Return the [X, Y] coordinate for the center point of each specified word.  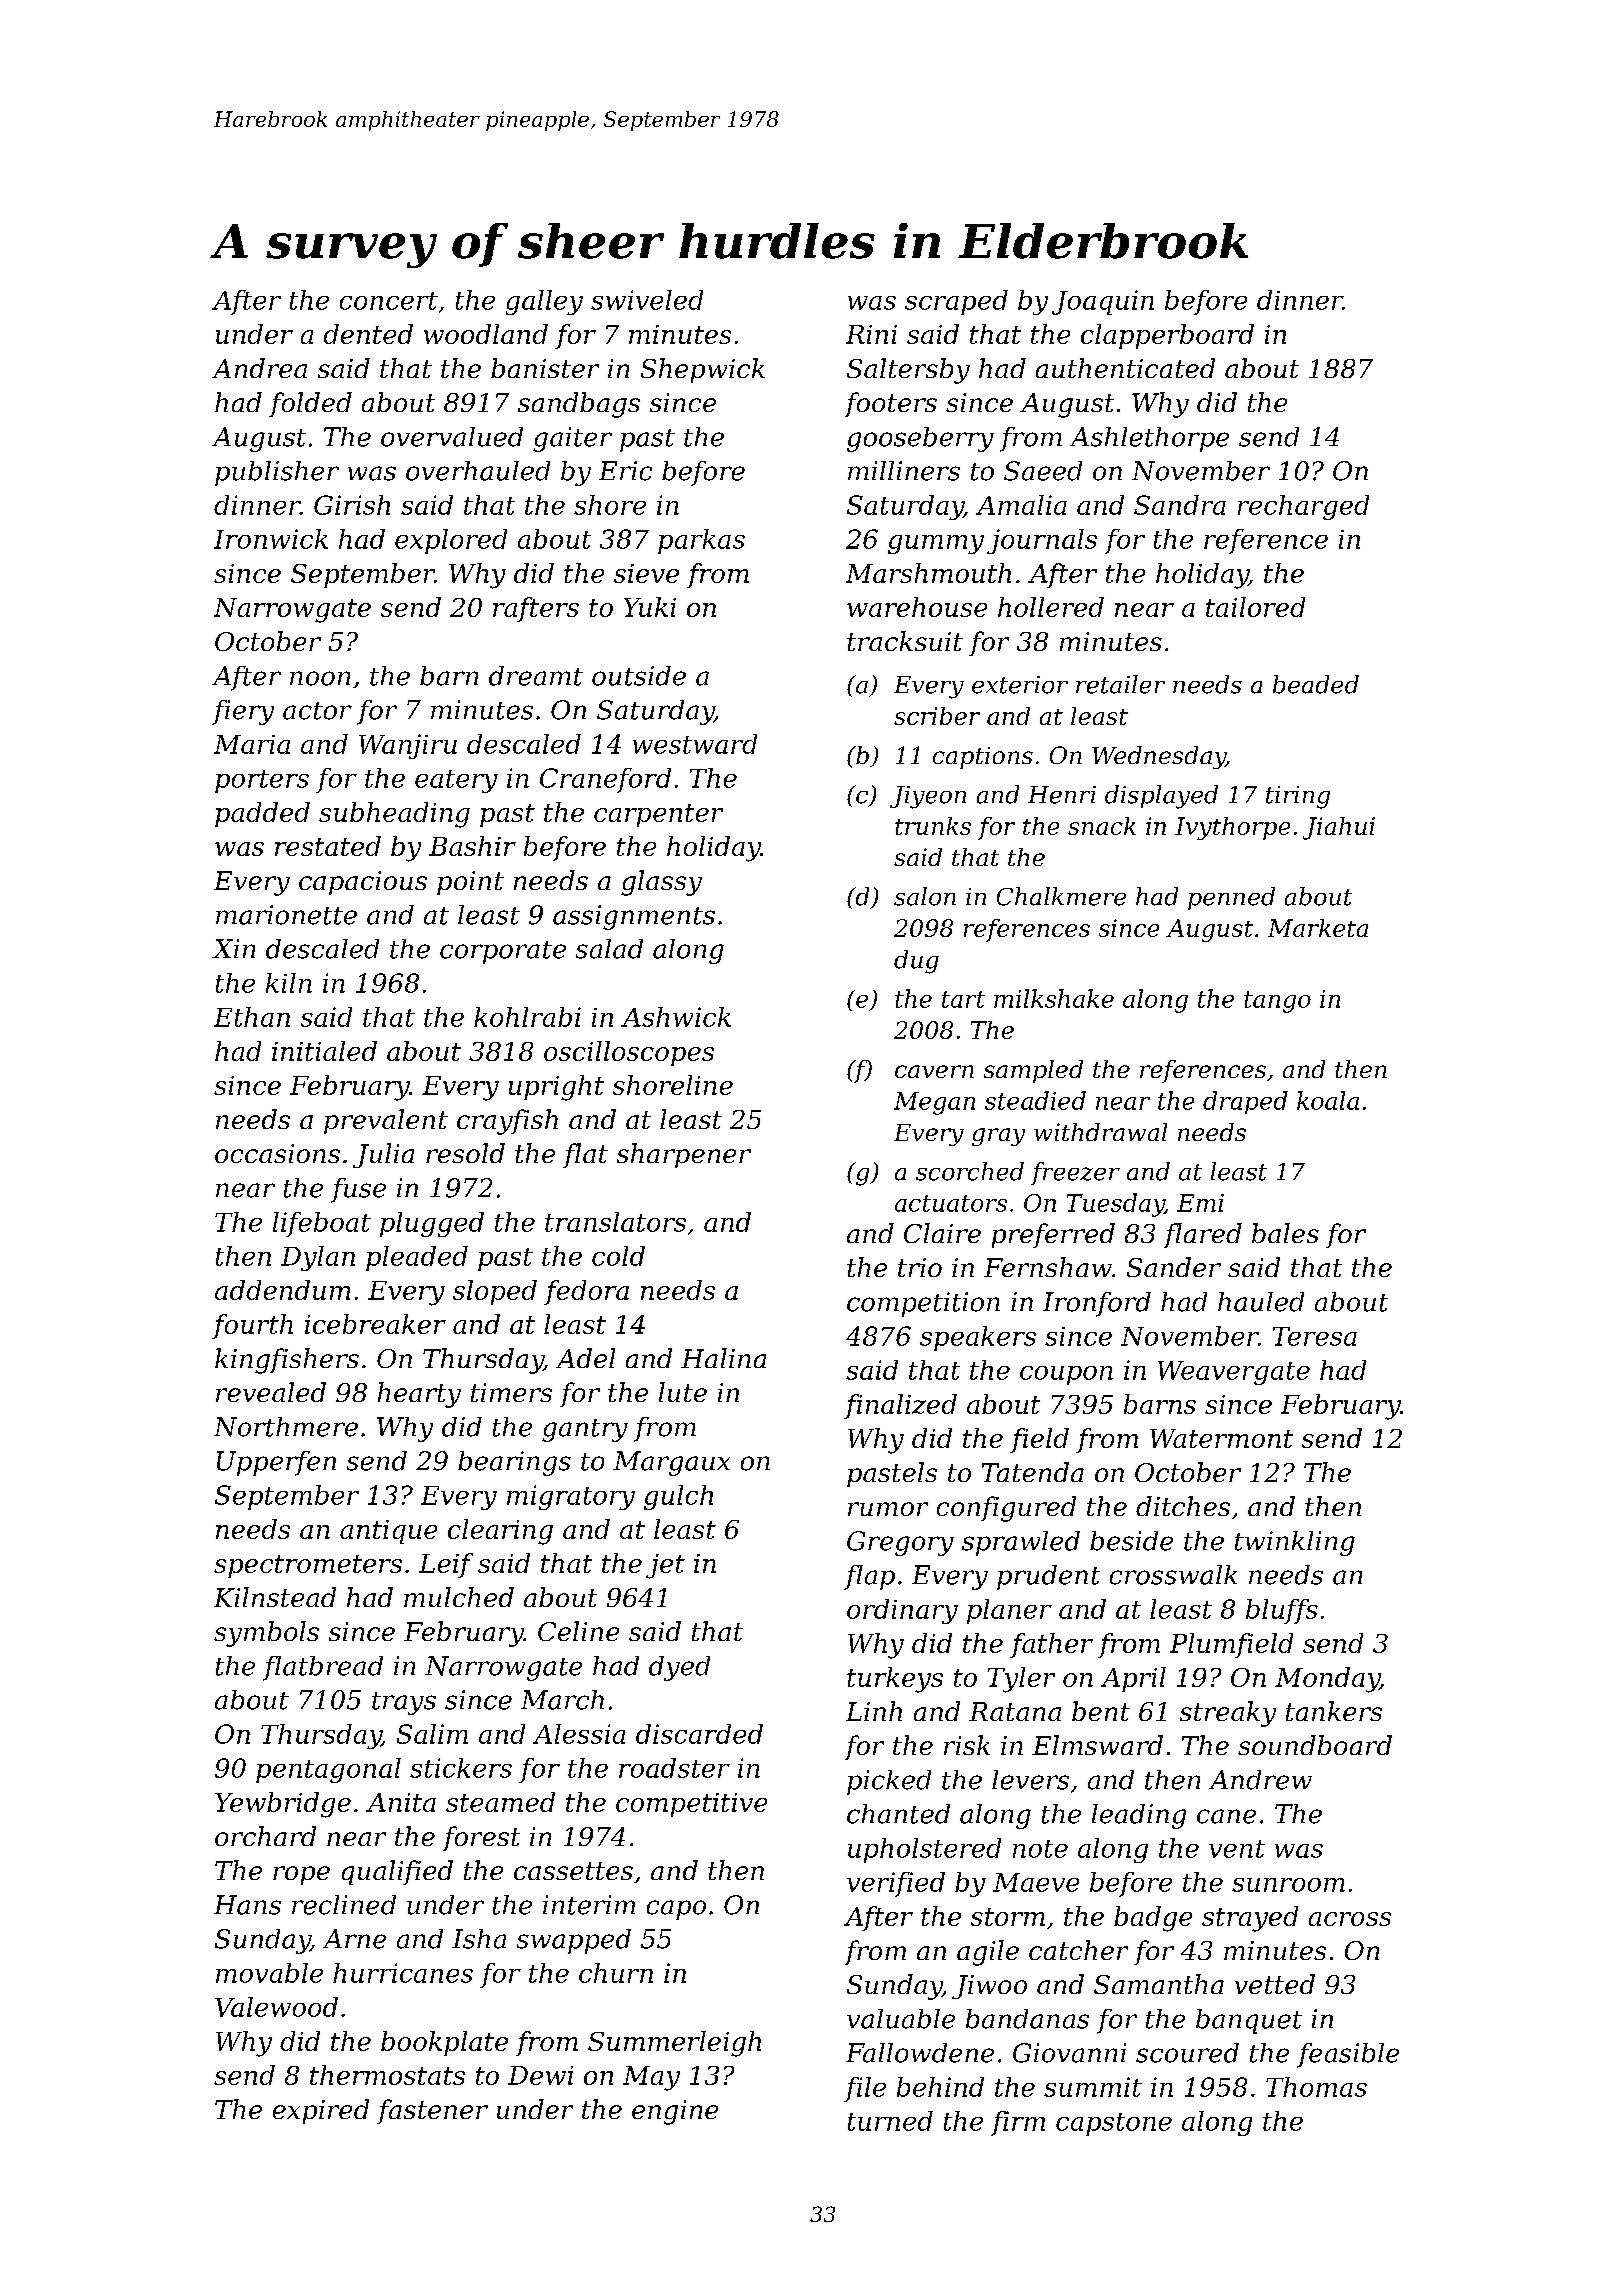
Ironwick [271, 539]
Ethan [252, 1017]
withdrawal [1100, 1132]
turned [890, 2121]
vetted [1275, 1984]
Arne [354, 1939]
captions [983, 758]
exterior [1020, 685]
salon [925, 896]
